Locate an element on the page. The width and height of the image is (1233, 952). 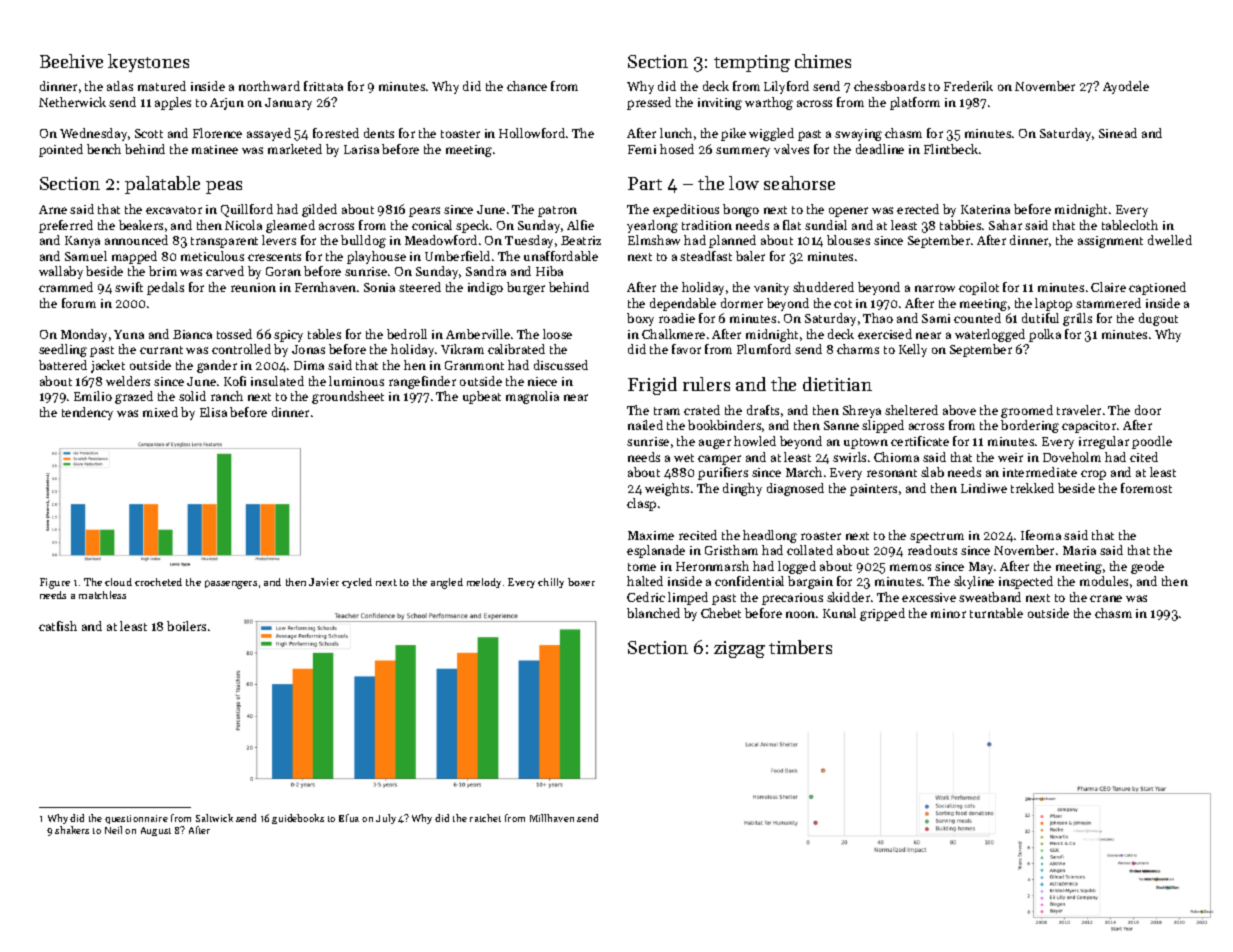
Elmshaw is located at coordinates (654, 240).
